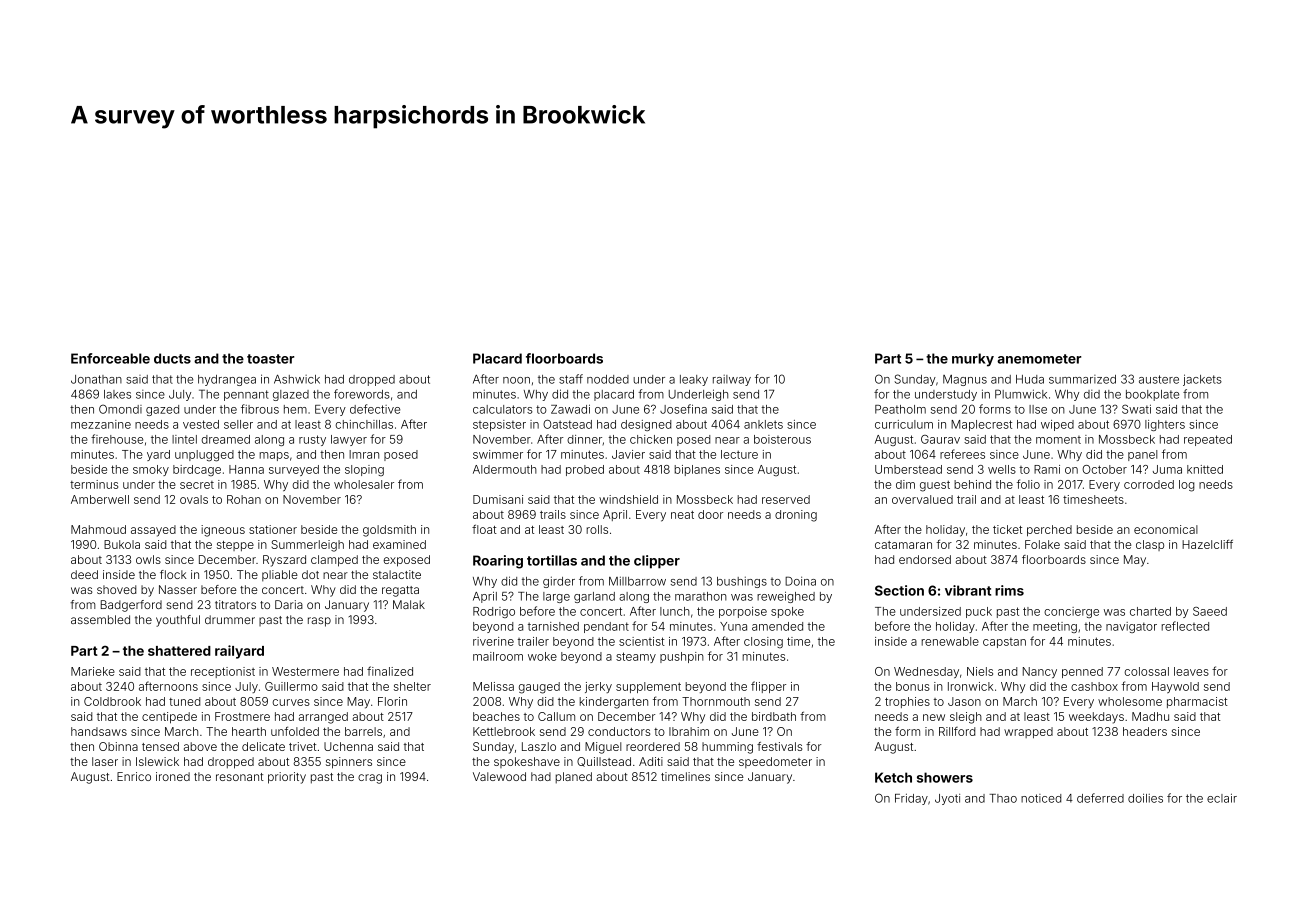  Describe the element at coordinates (370, 779) in the screenshot. I see `crag` at that location.
